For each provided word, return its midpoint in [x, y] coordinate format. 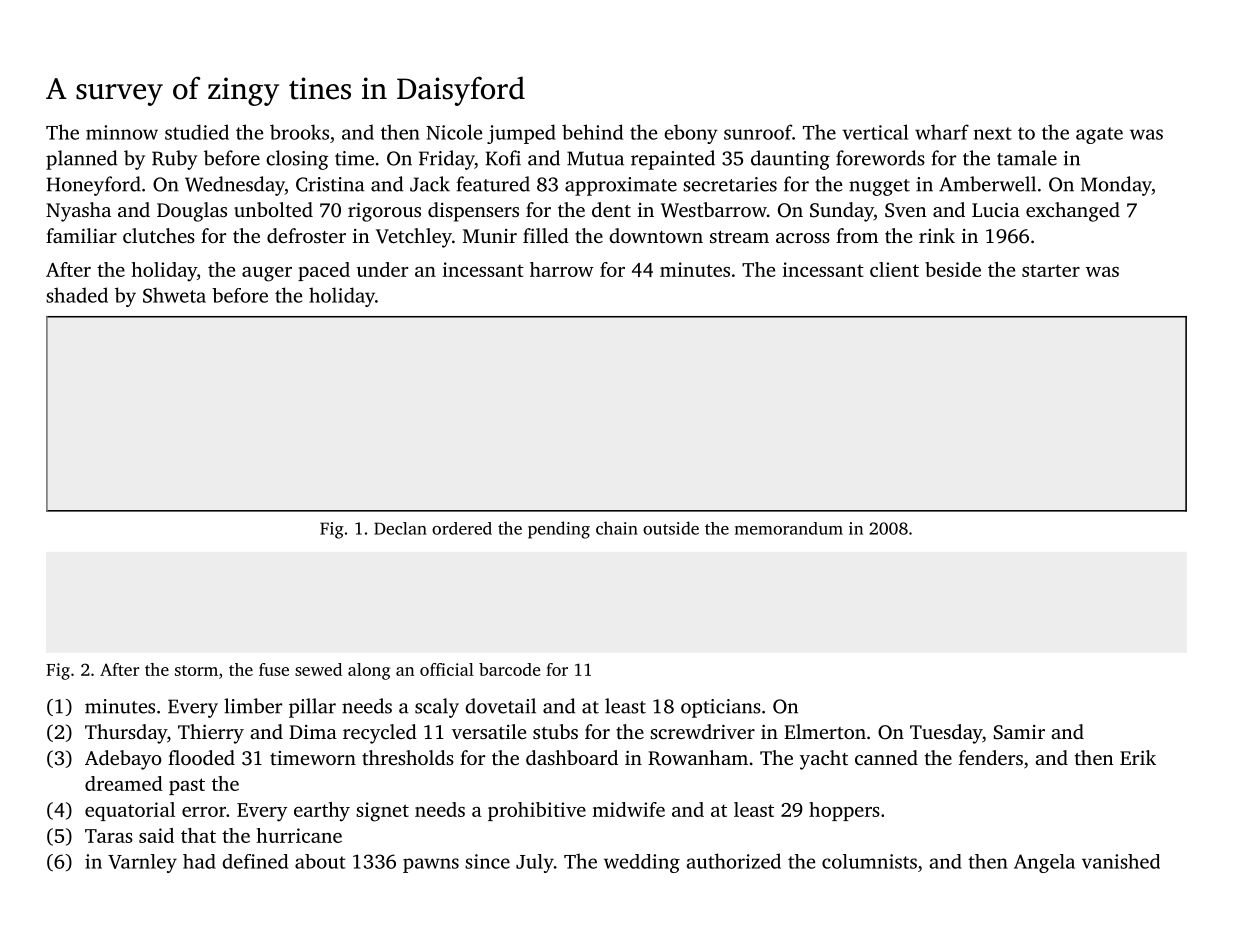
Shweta [174, 295]
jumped [521, 134]
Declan [400, 528]
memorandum [789, 528]
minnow [122, 132]
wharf [942, 132]
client [894, 269]
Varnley [142, 863]
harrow [562, 269]
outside [671, 528]
